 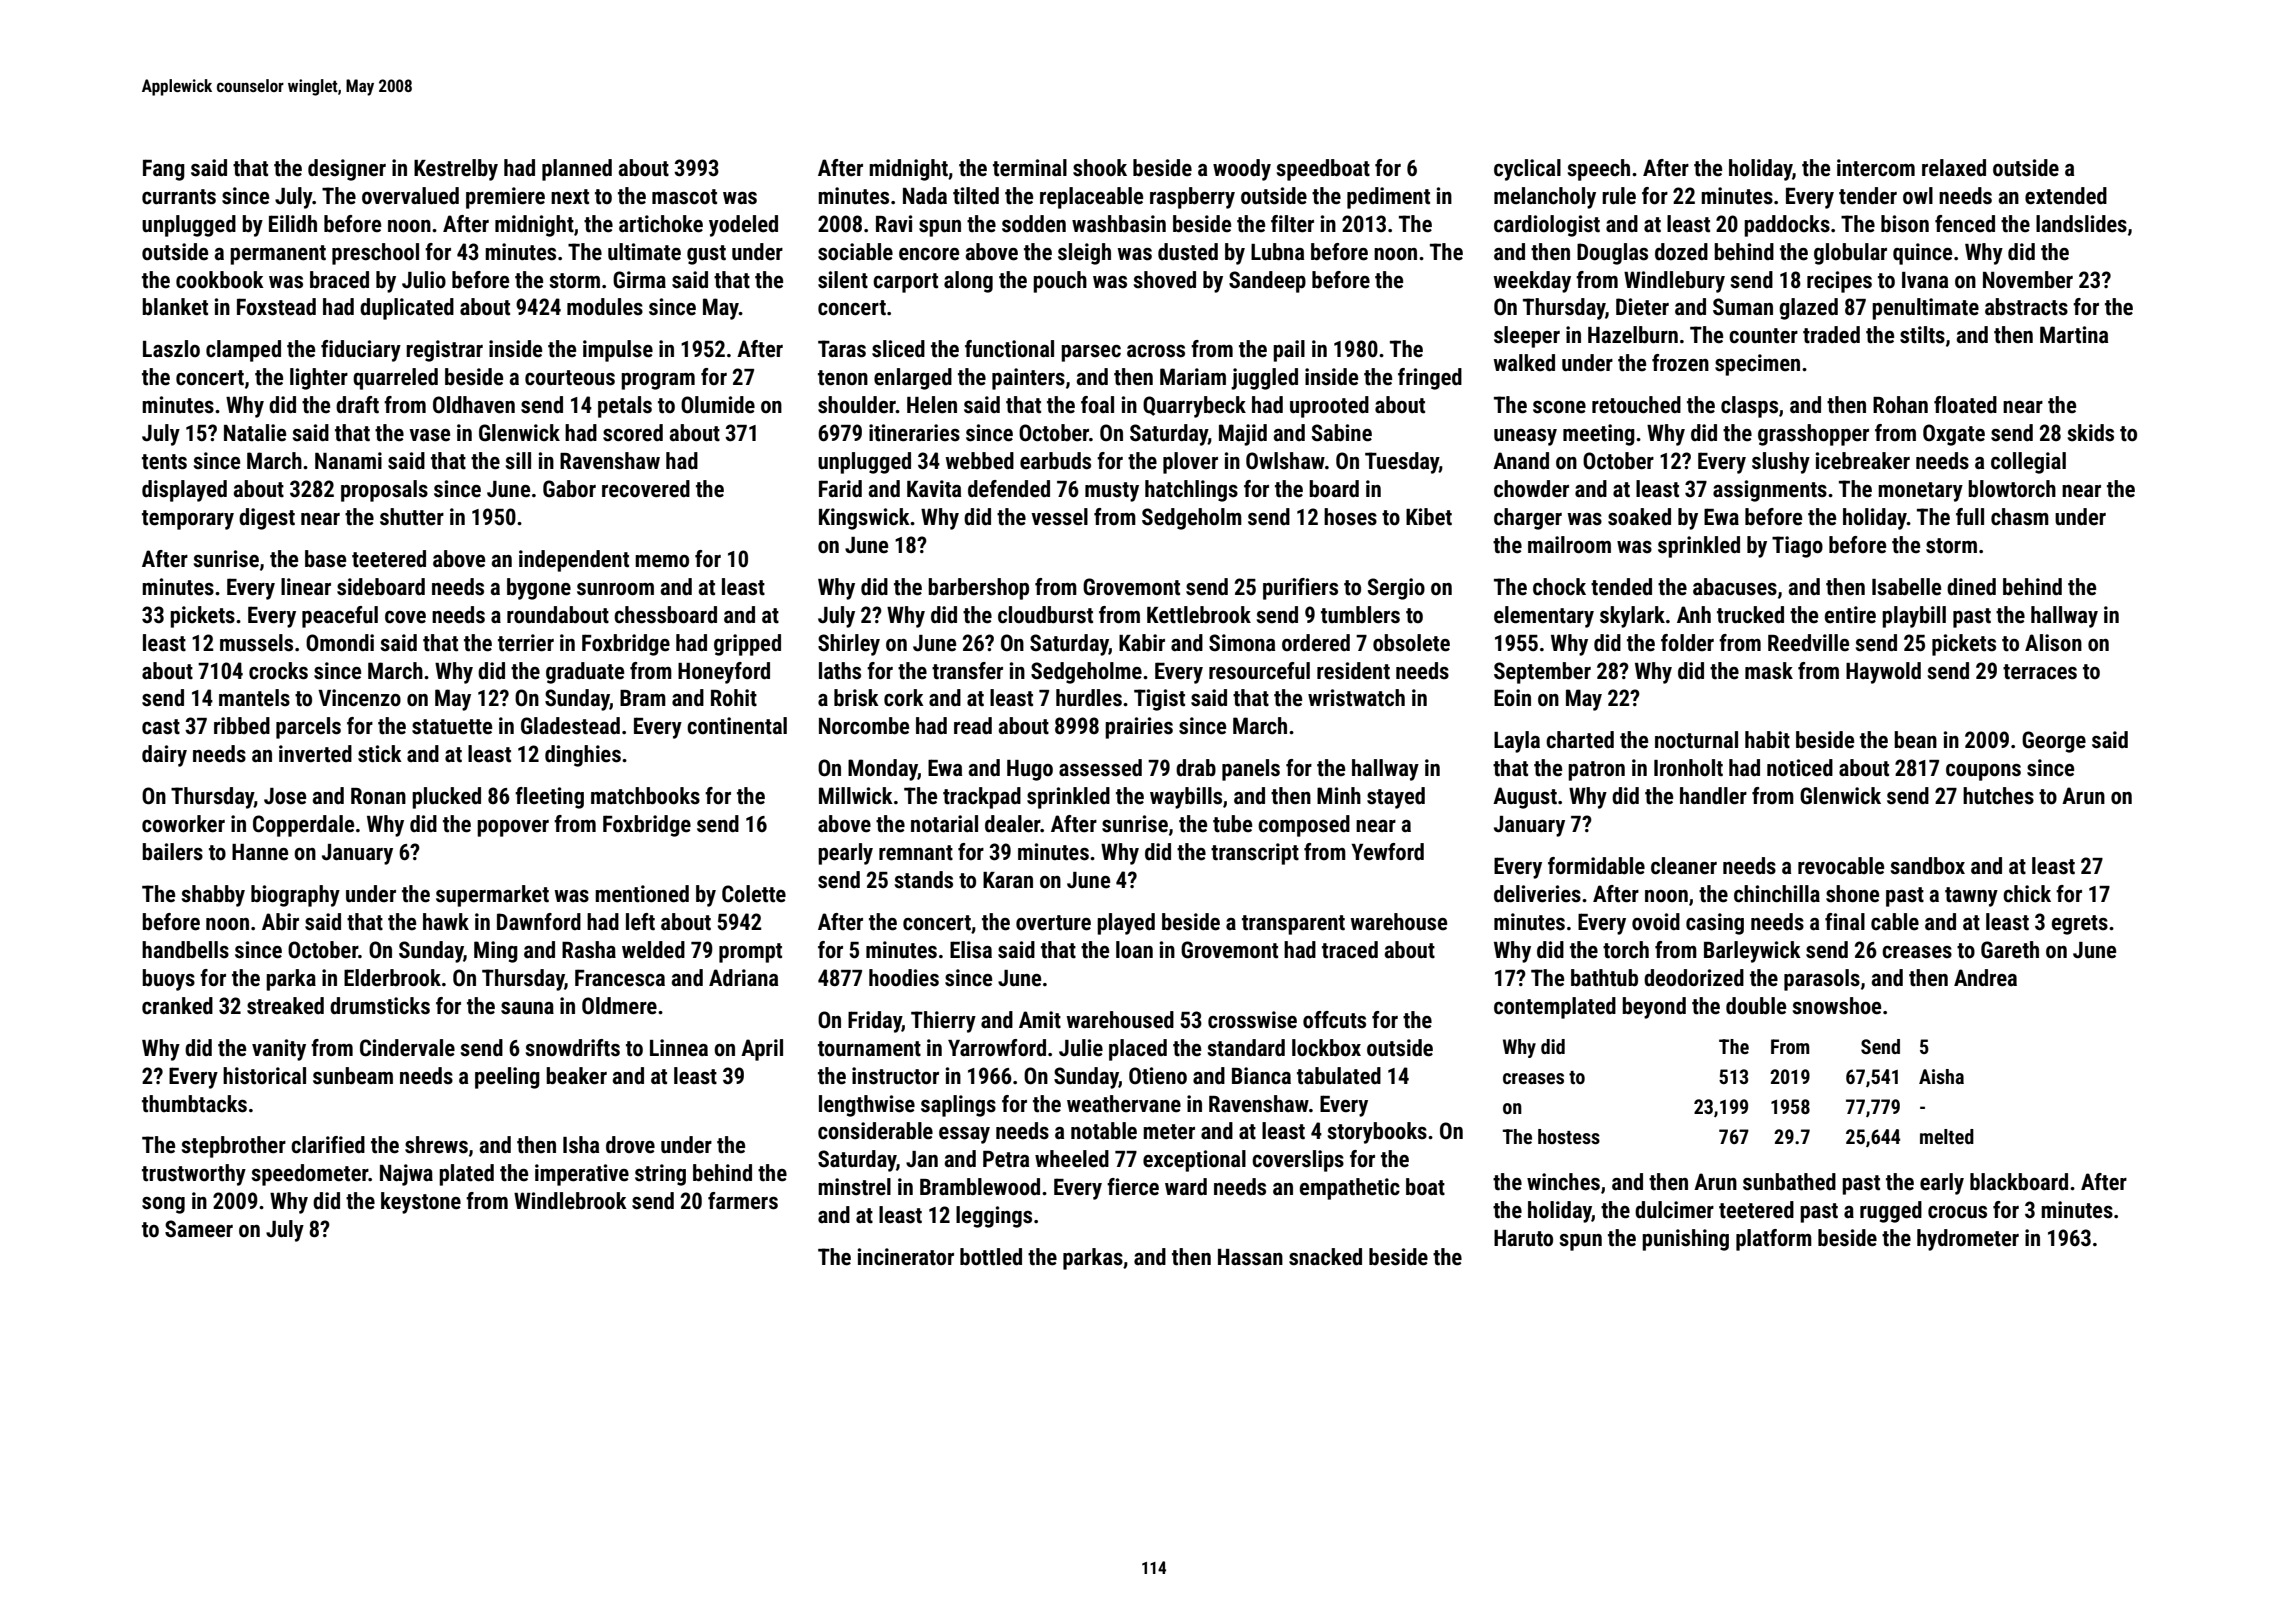 I want to click on Monday, so click(x=883, y=770).
